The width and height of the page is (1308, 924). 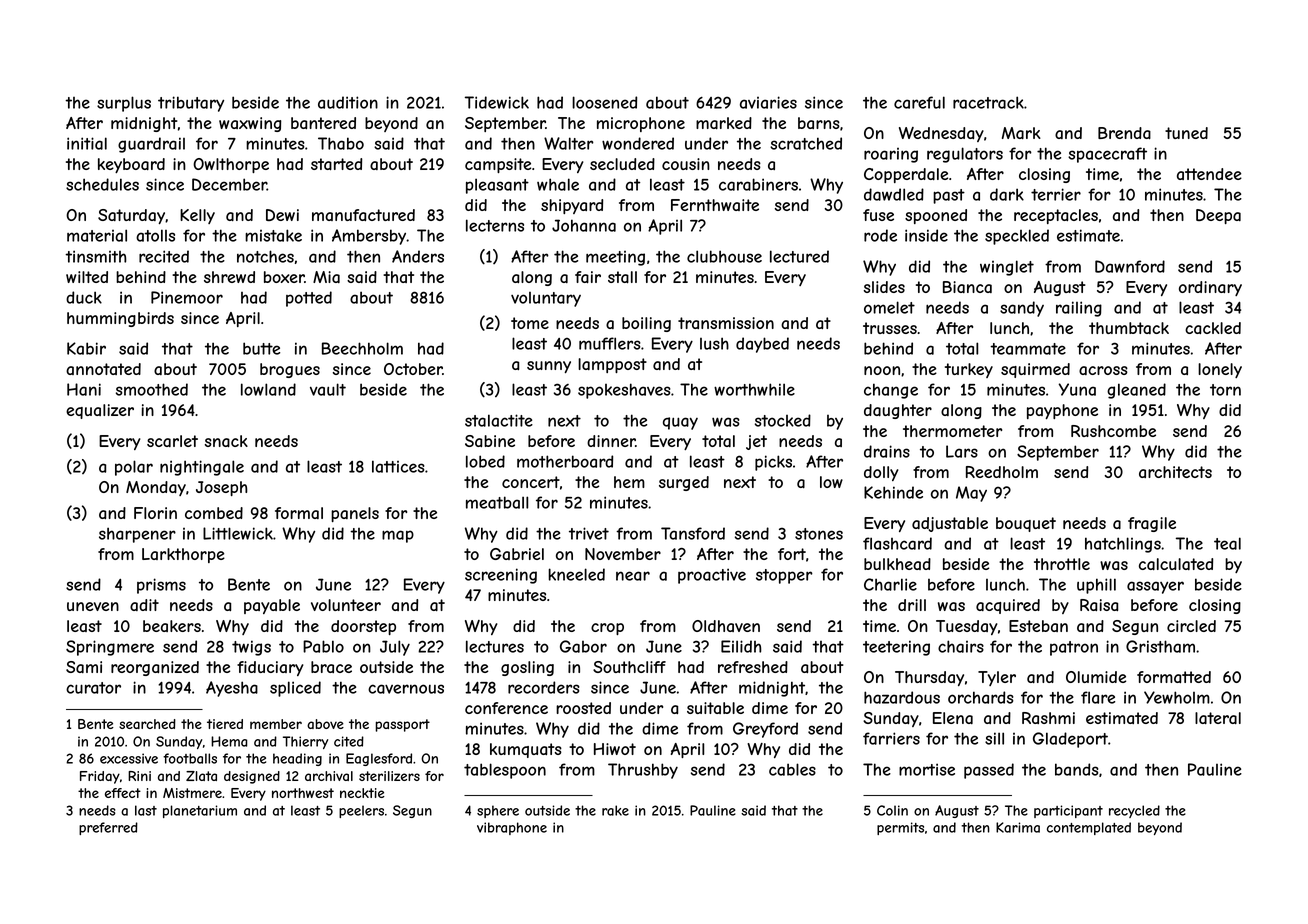 I want to click on Greyford, so click(x=765, y=730).
